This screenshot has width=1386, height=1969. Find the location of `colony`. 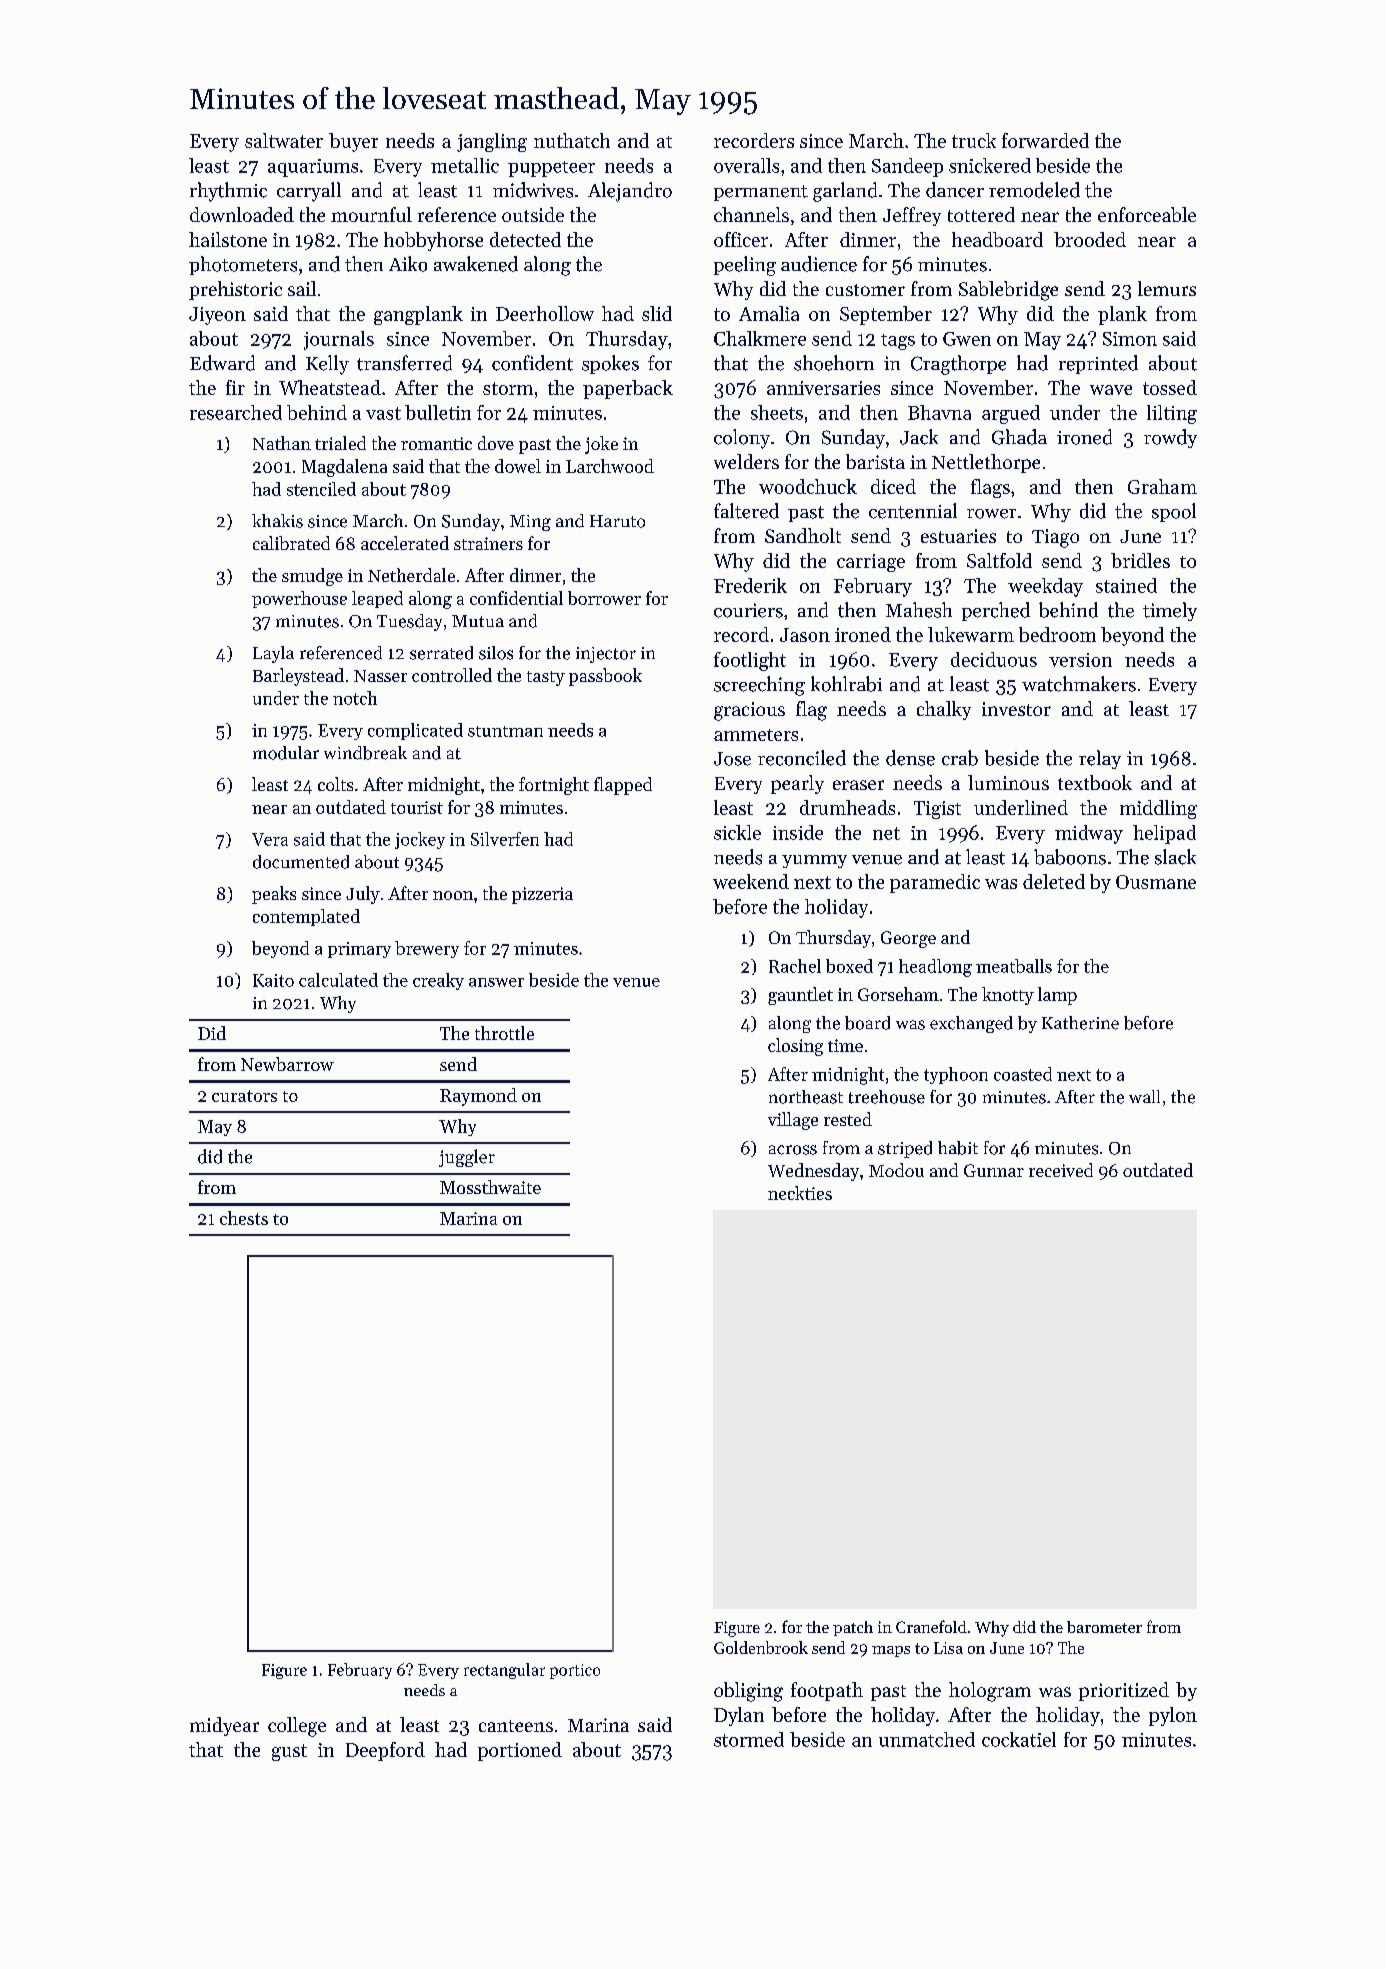

colony is located at coordinates (742, 439).
